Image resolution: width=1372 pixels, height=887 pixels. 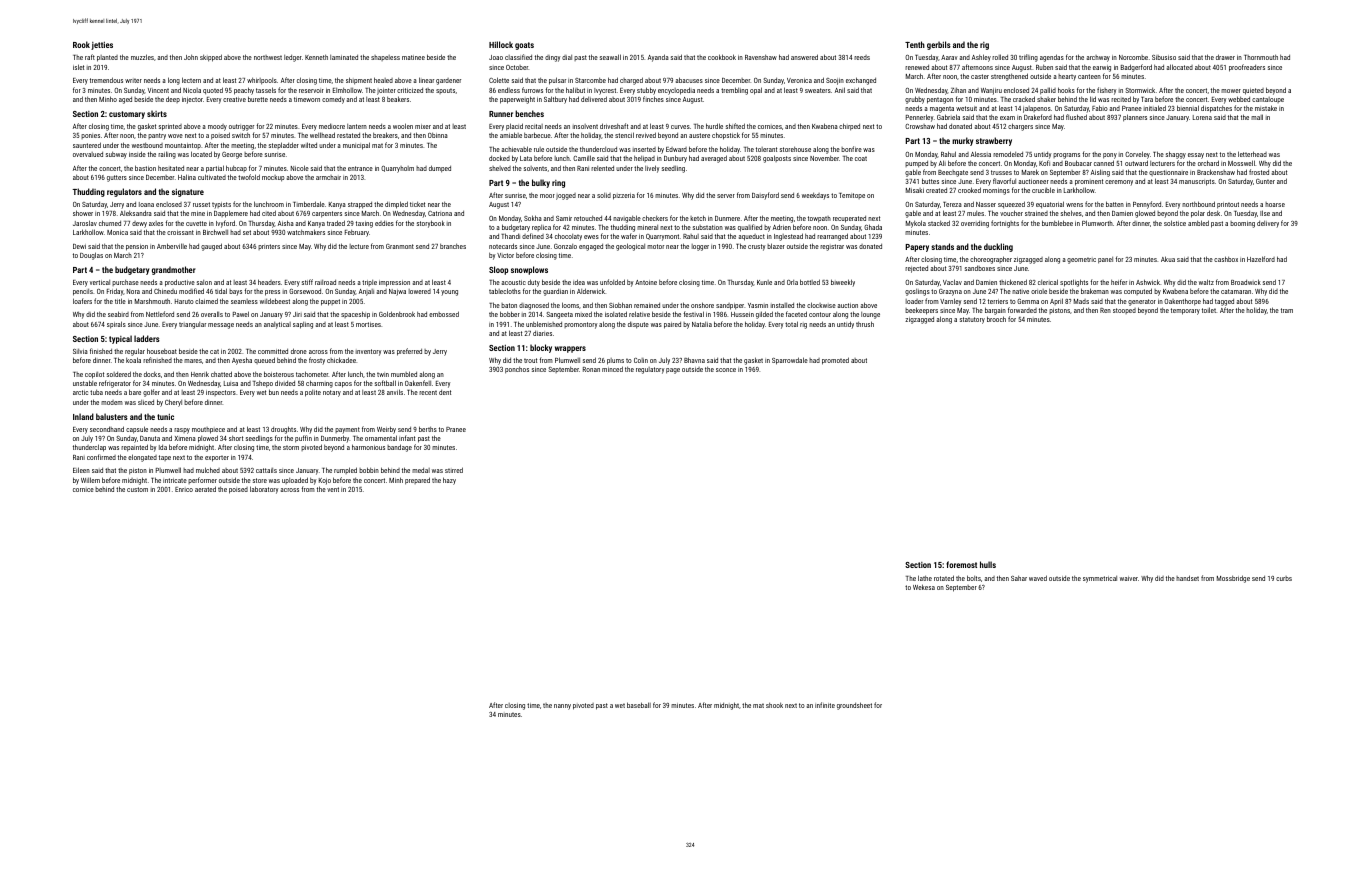 I want to click on nanny, so click(x=562, y=707).
